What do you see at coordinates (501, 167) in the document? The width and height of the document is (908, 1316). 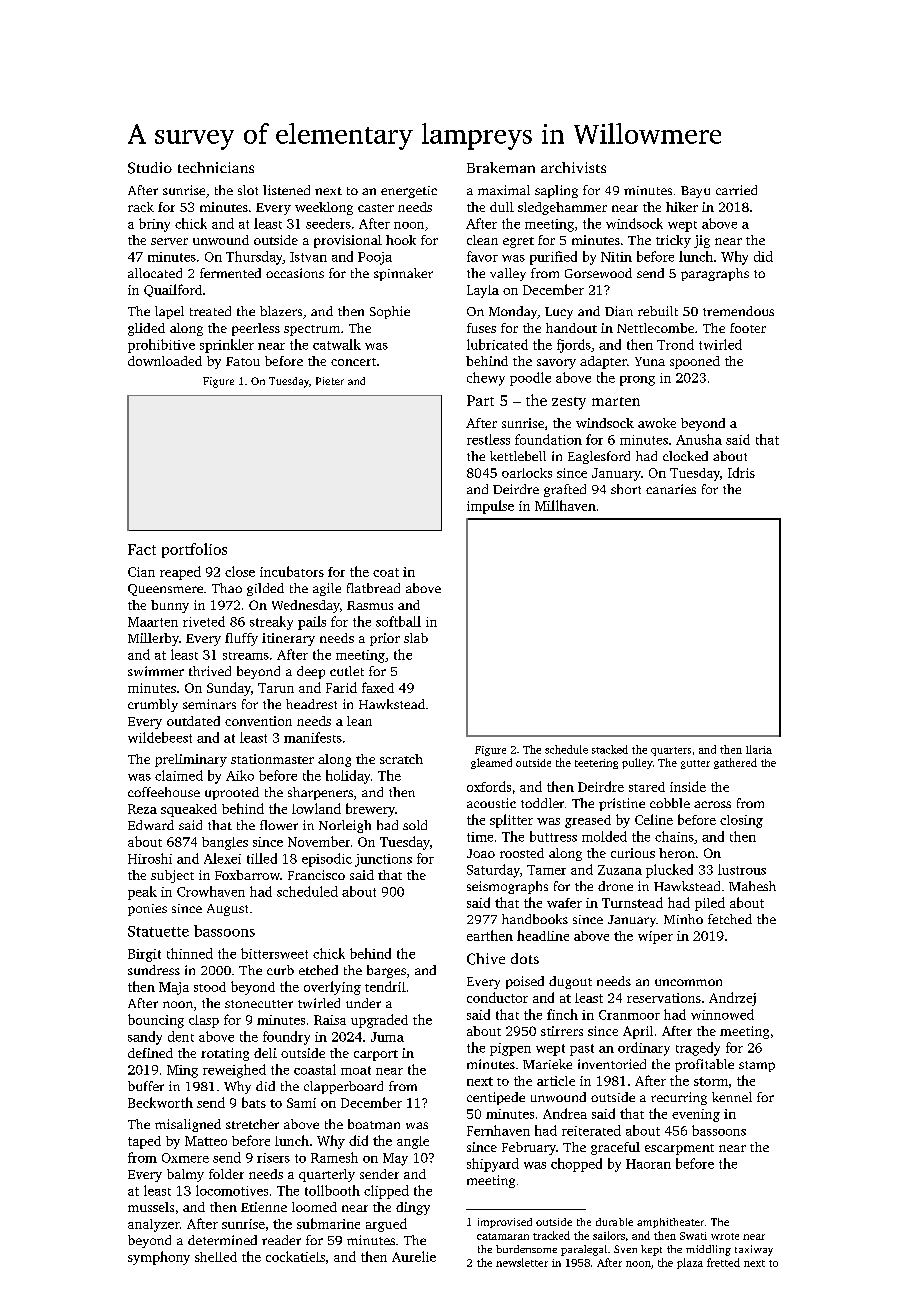 I see `Brakeman` at bounding box center [501, 167].
